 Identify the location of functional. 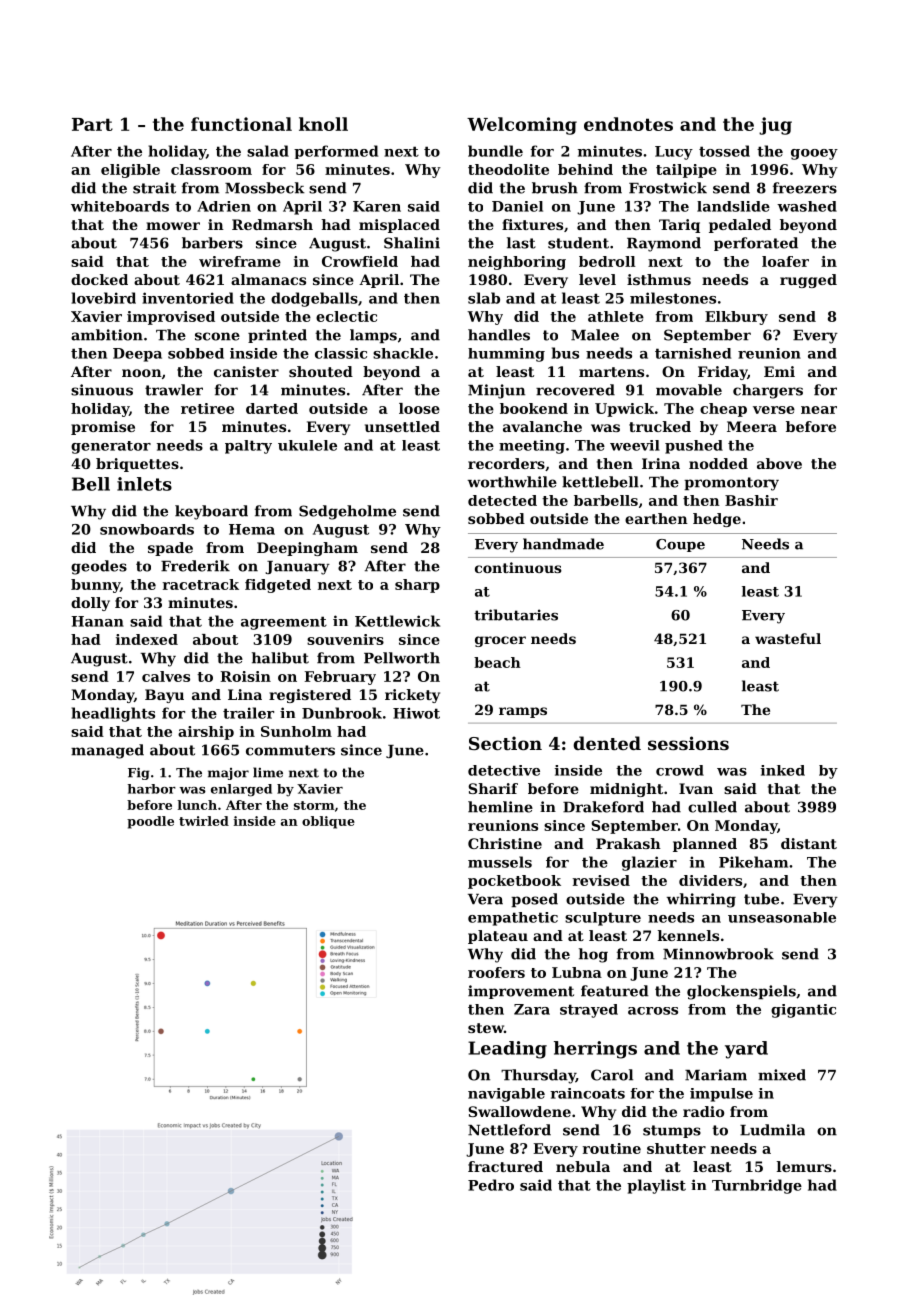
(241, 124).
